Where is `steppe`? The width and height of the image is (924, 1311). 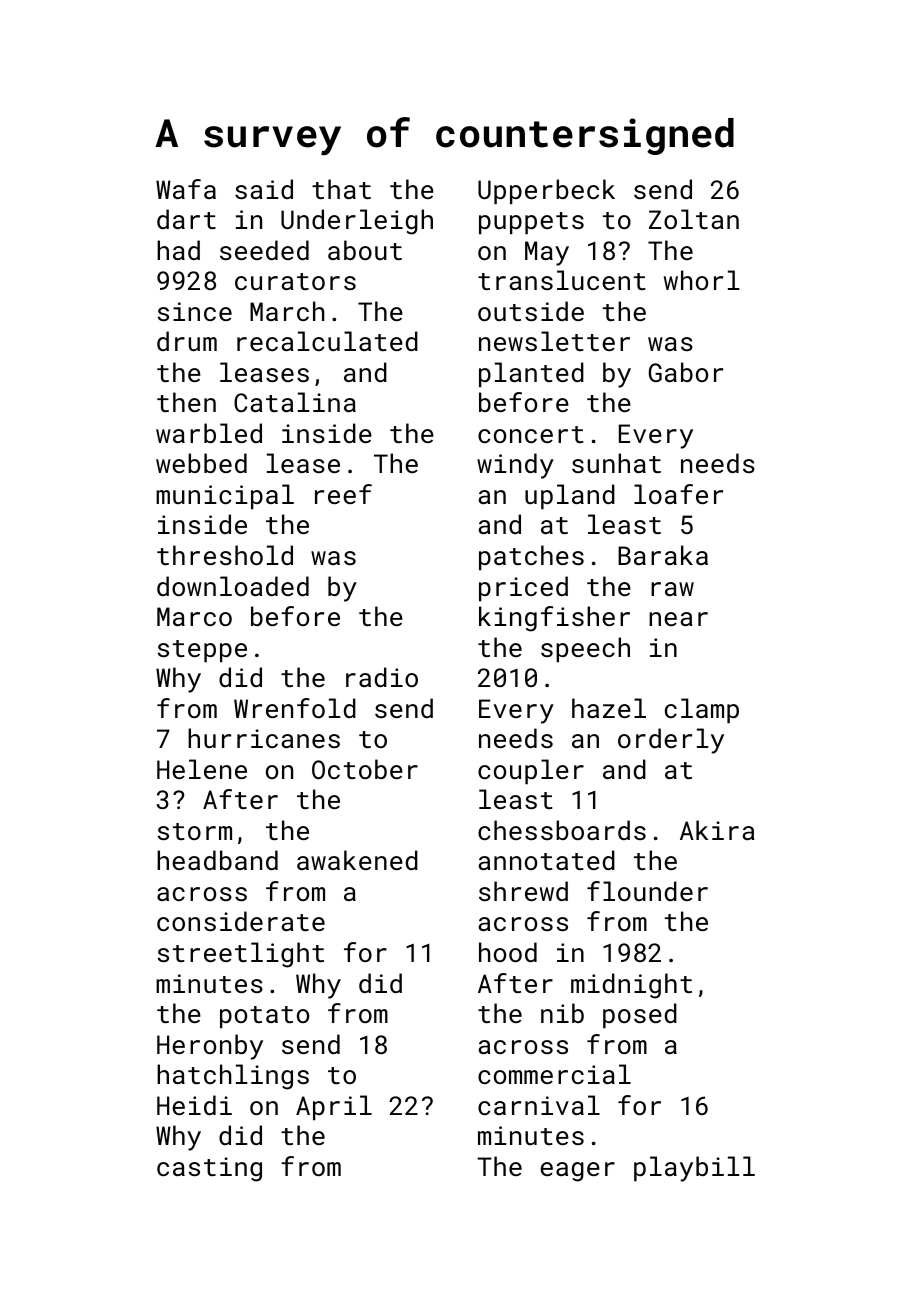
steppe is located at coordinates (202, 651).
